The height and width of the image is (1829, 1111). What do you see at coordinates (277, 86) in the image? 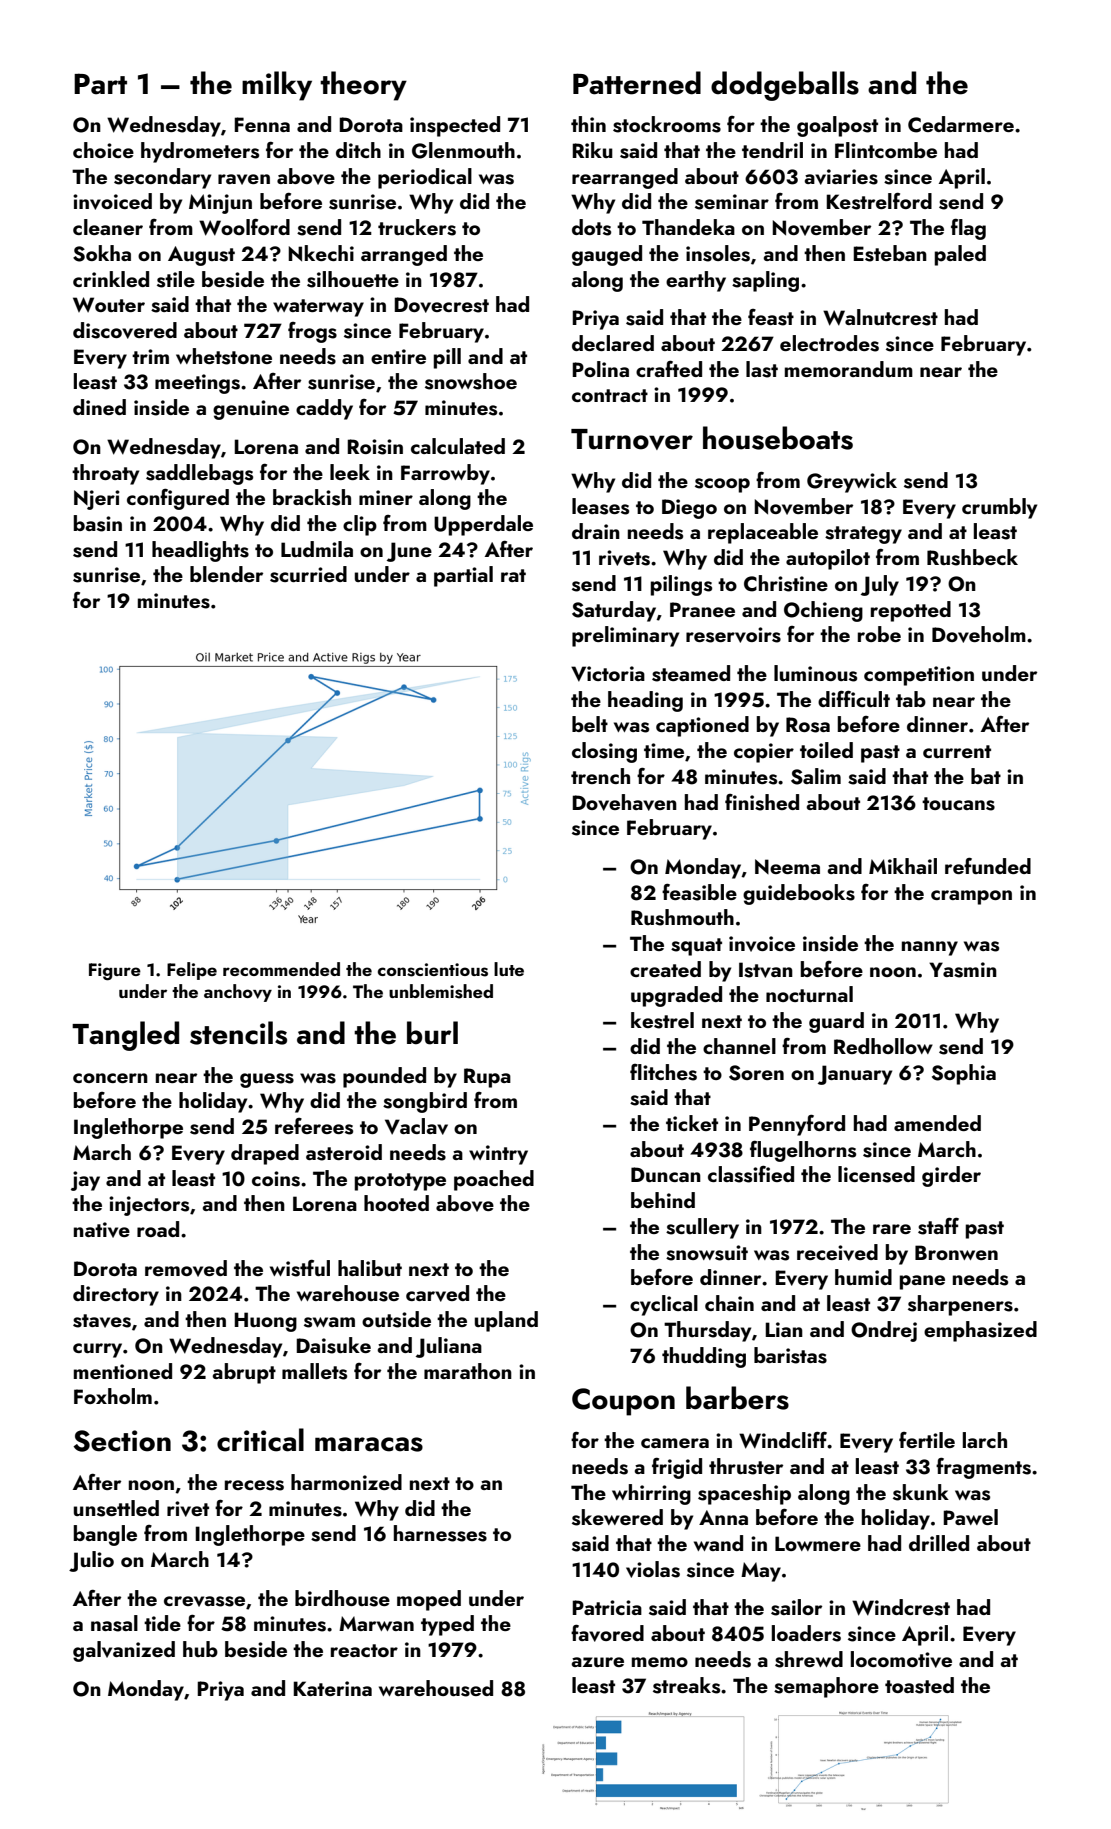
I see `milky` at bounding box center [277, 86].
